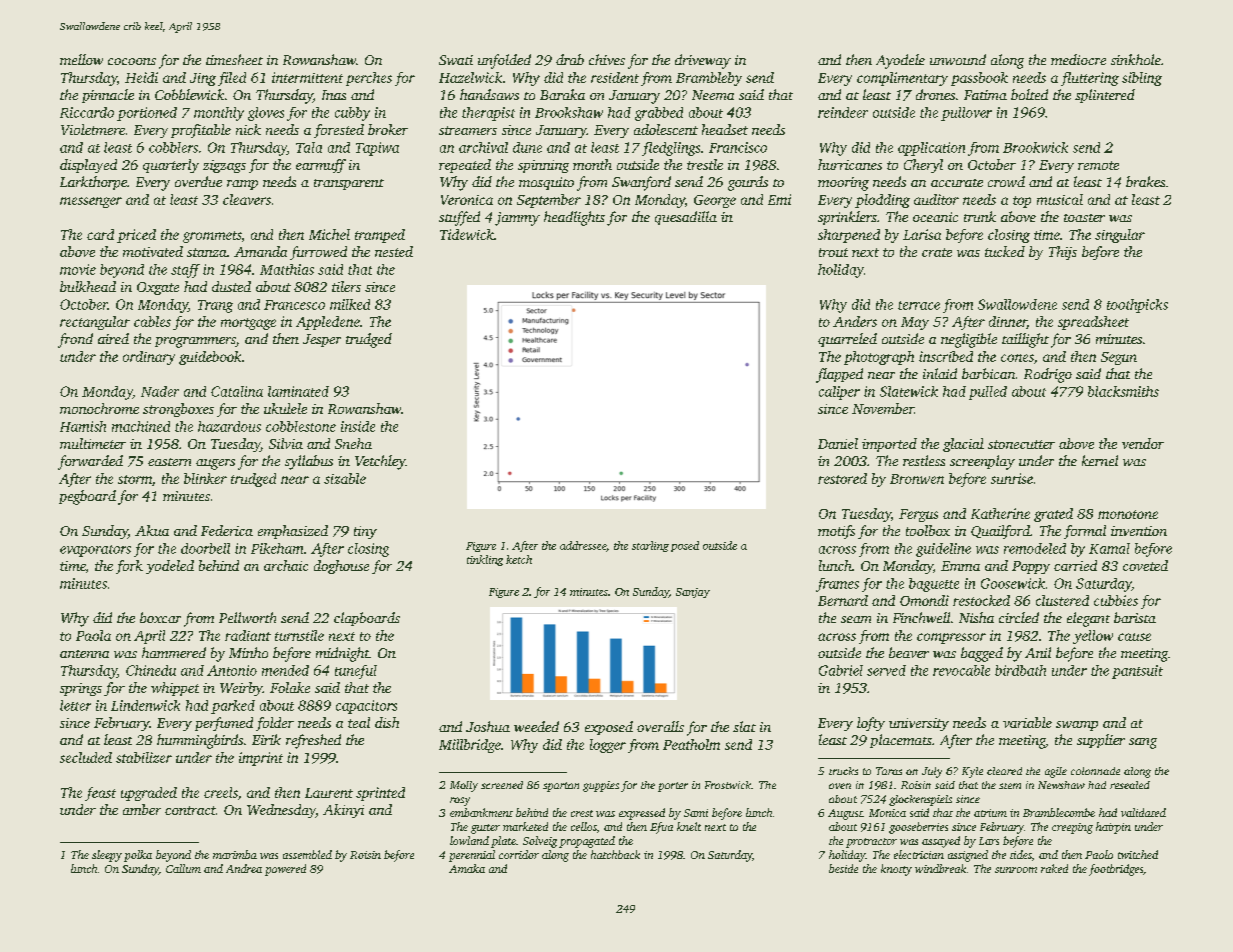  What do you see at coordinates (574, 218) in the page?
I see `headlights` at bounding box center [574, 218].
